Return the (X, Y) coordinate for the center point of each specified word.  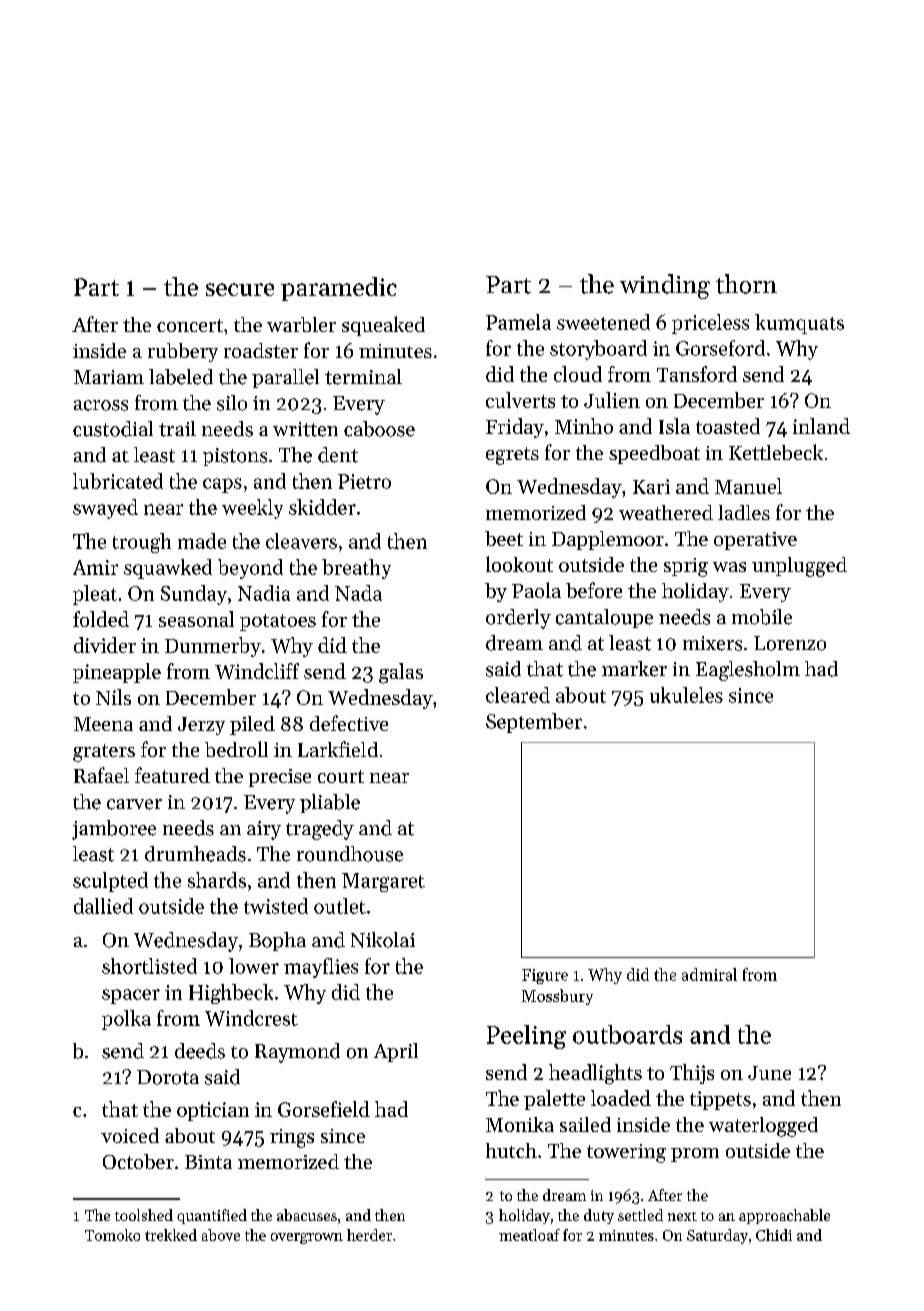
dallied (103, 906)
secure (240, 289)
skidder (322, 507)
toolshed (144, 1215)
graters (104, 753)
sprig (686, 567)
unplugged (799, 567)
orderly (518, 619)
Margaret (383, 882)
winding (665, 286)
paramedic (339, 289)
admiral (709, 974)
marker (634, 669)
